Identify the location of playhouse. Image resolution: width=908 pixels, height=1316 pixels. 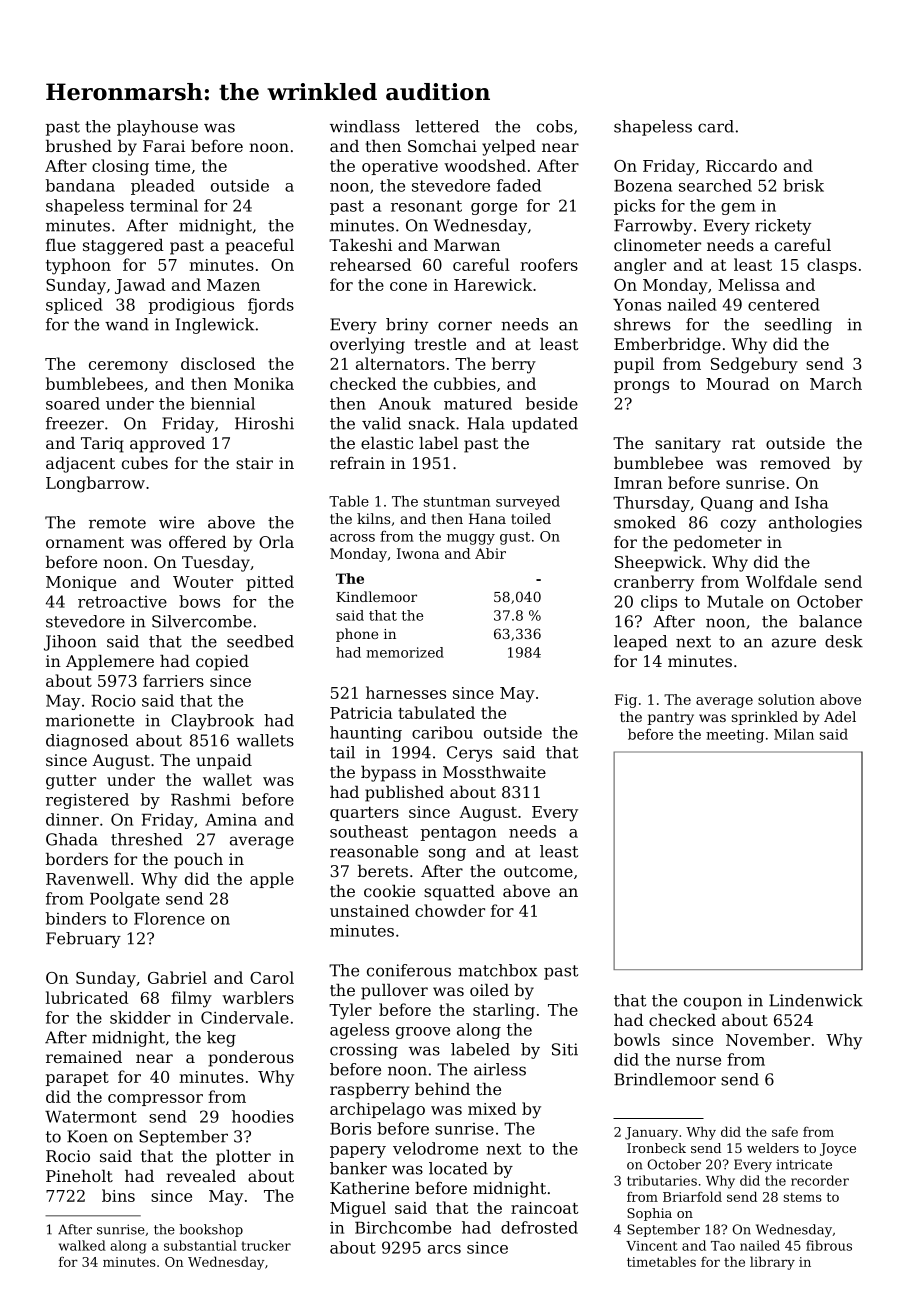
(157, 128).
